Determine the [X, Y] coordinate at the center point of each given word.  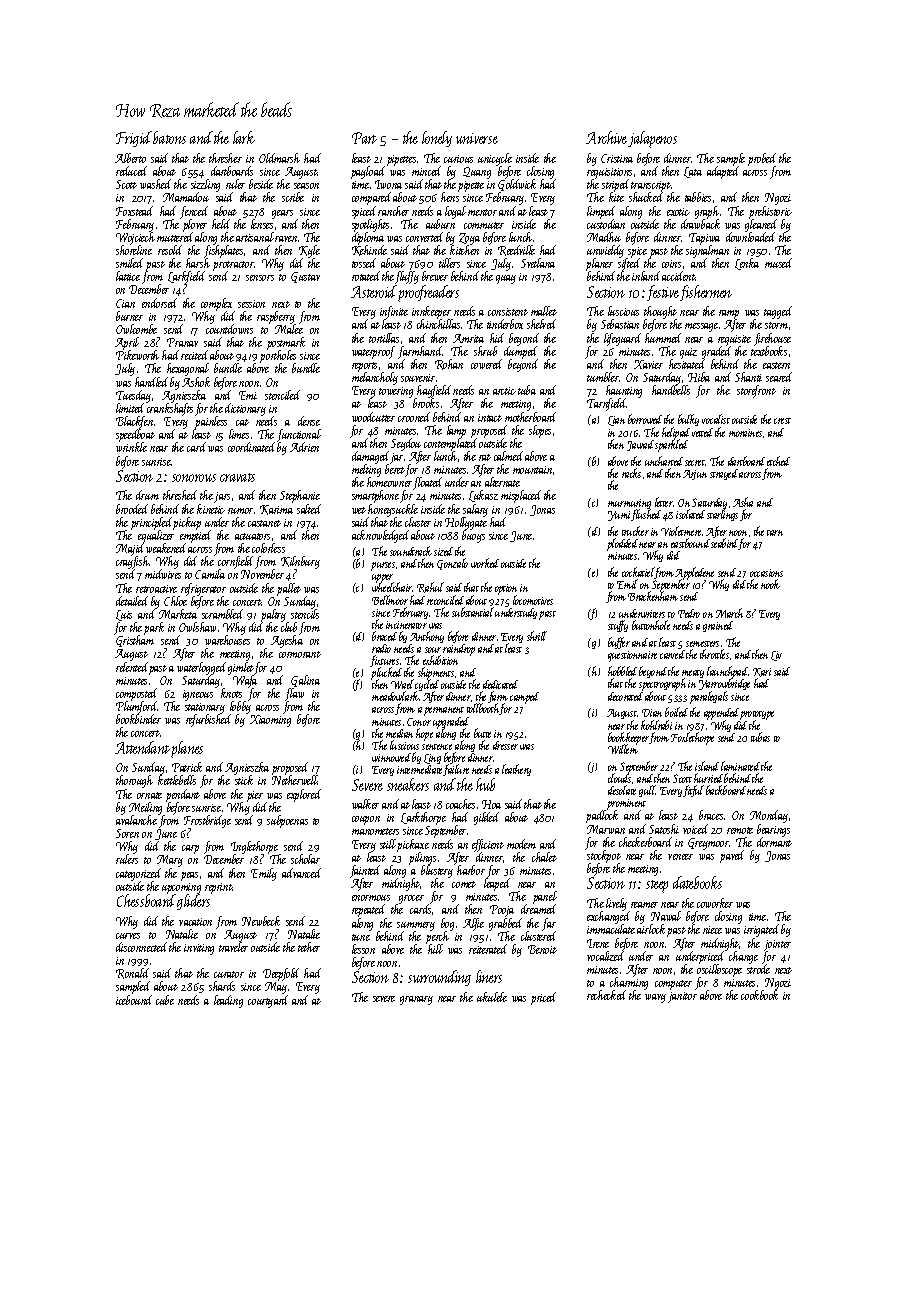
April [127, 344]
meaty [693, 674]
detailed [132, 601]
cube [165, 1000]
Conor [419, 722]
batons [169, 137]
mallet [544, 311]
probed [762, 159]
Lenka [747, 264]
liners [489, 976]
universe [477, 138]
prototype [757, 716]
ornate [149, 795]
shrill [537, 636]
